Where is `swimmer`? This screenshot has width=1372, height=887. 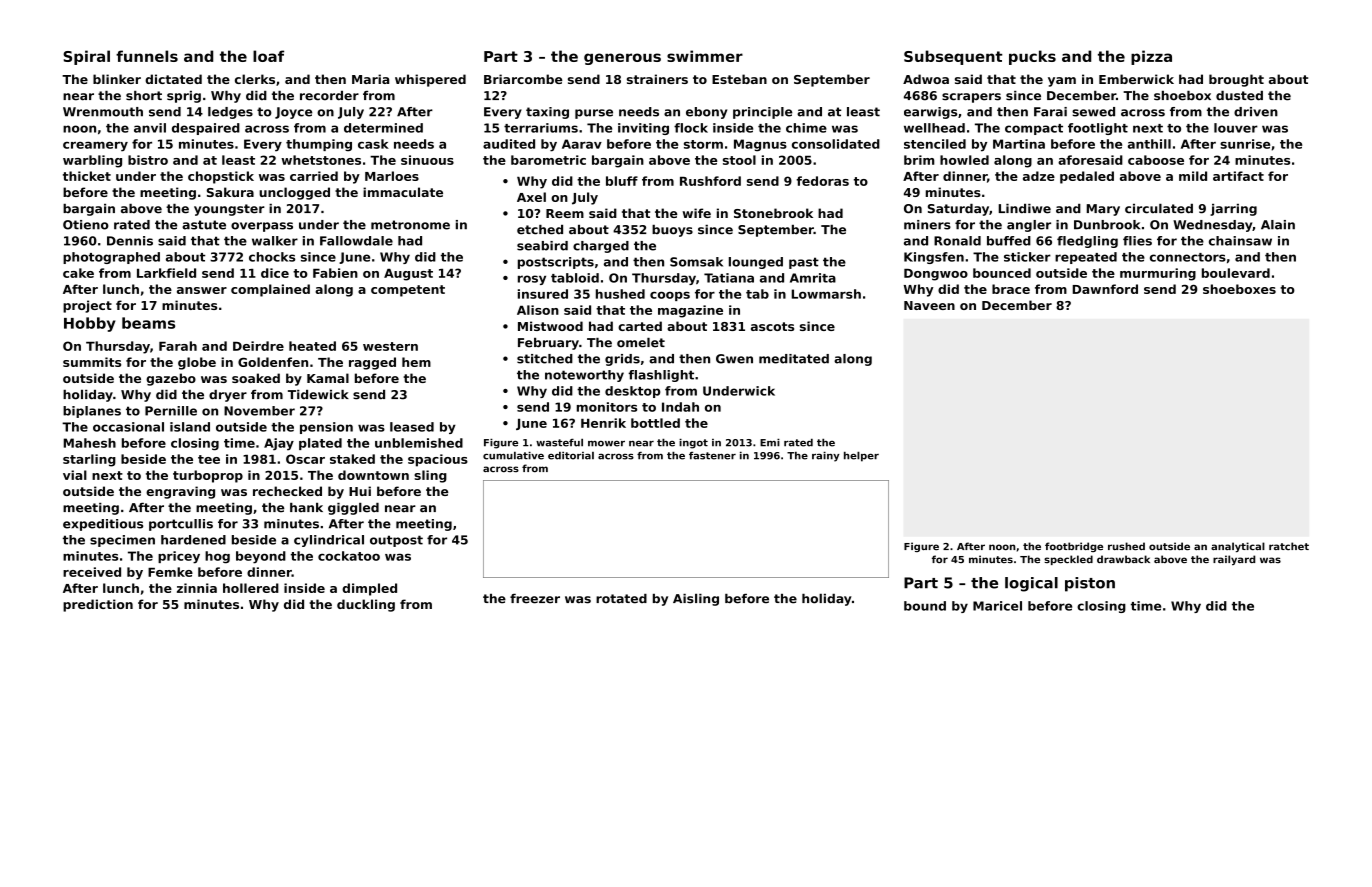
swimmer is located at coordinates (705, 56).
